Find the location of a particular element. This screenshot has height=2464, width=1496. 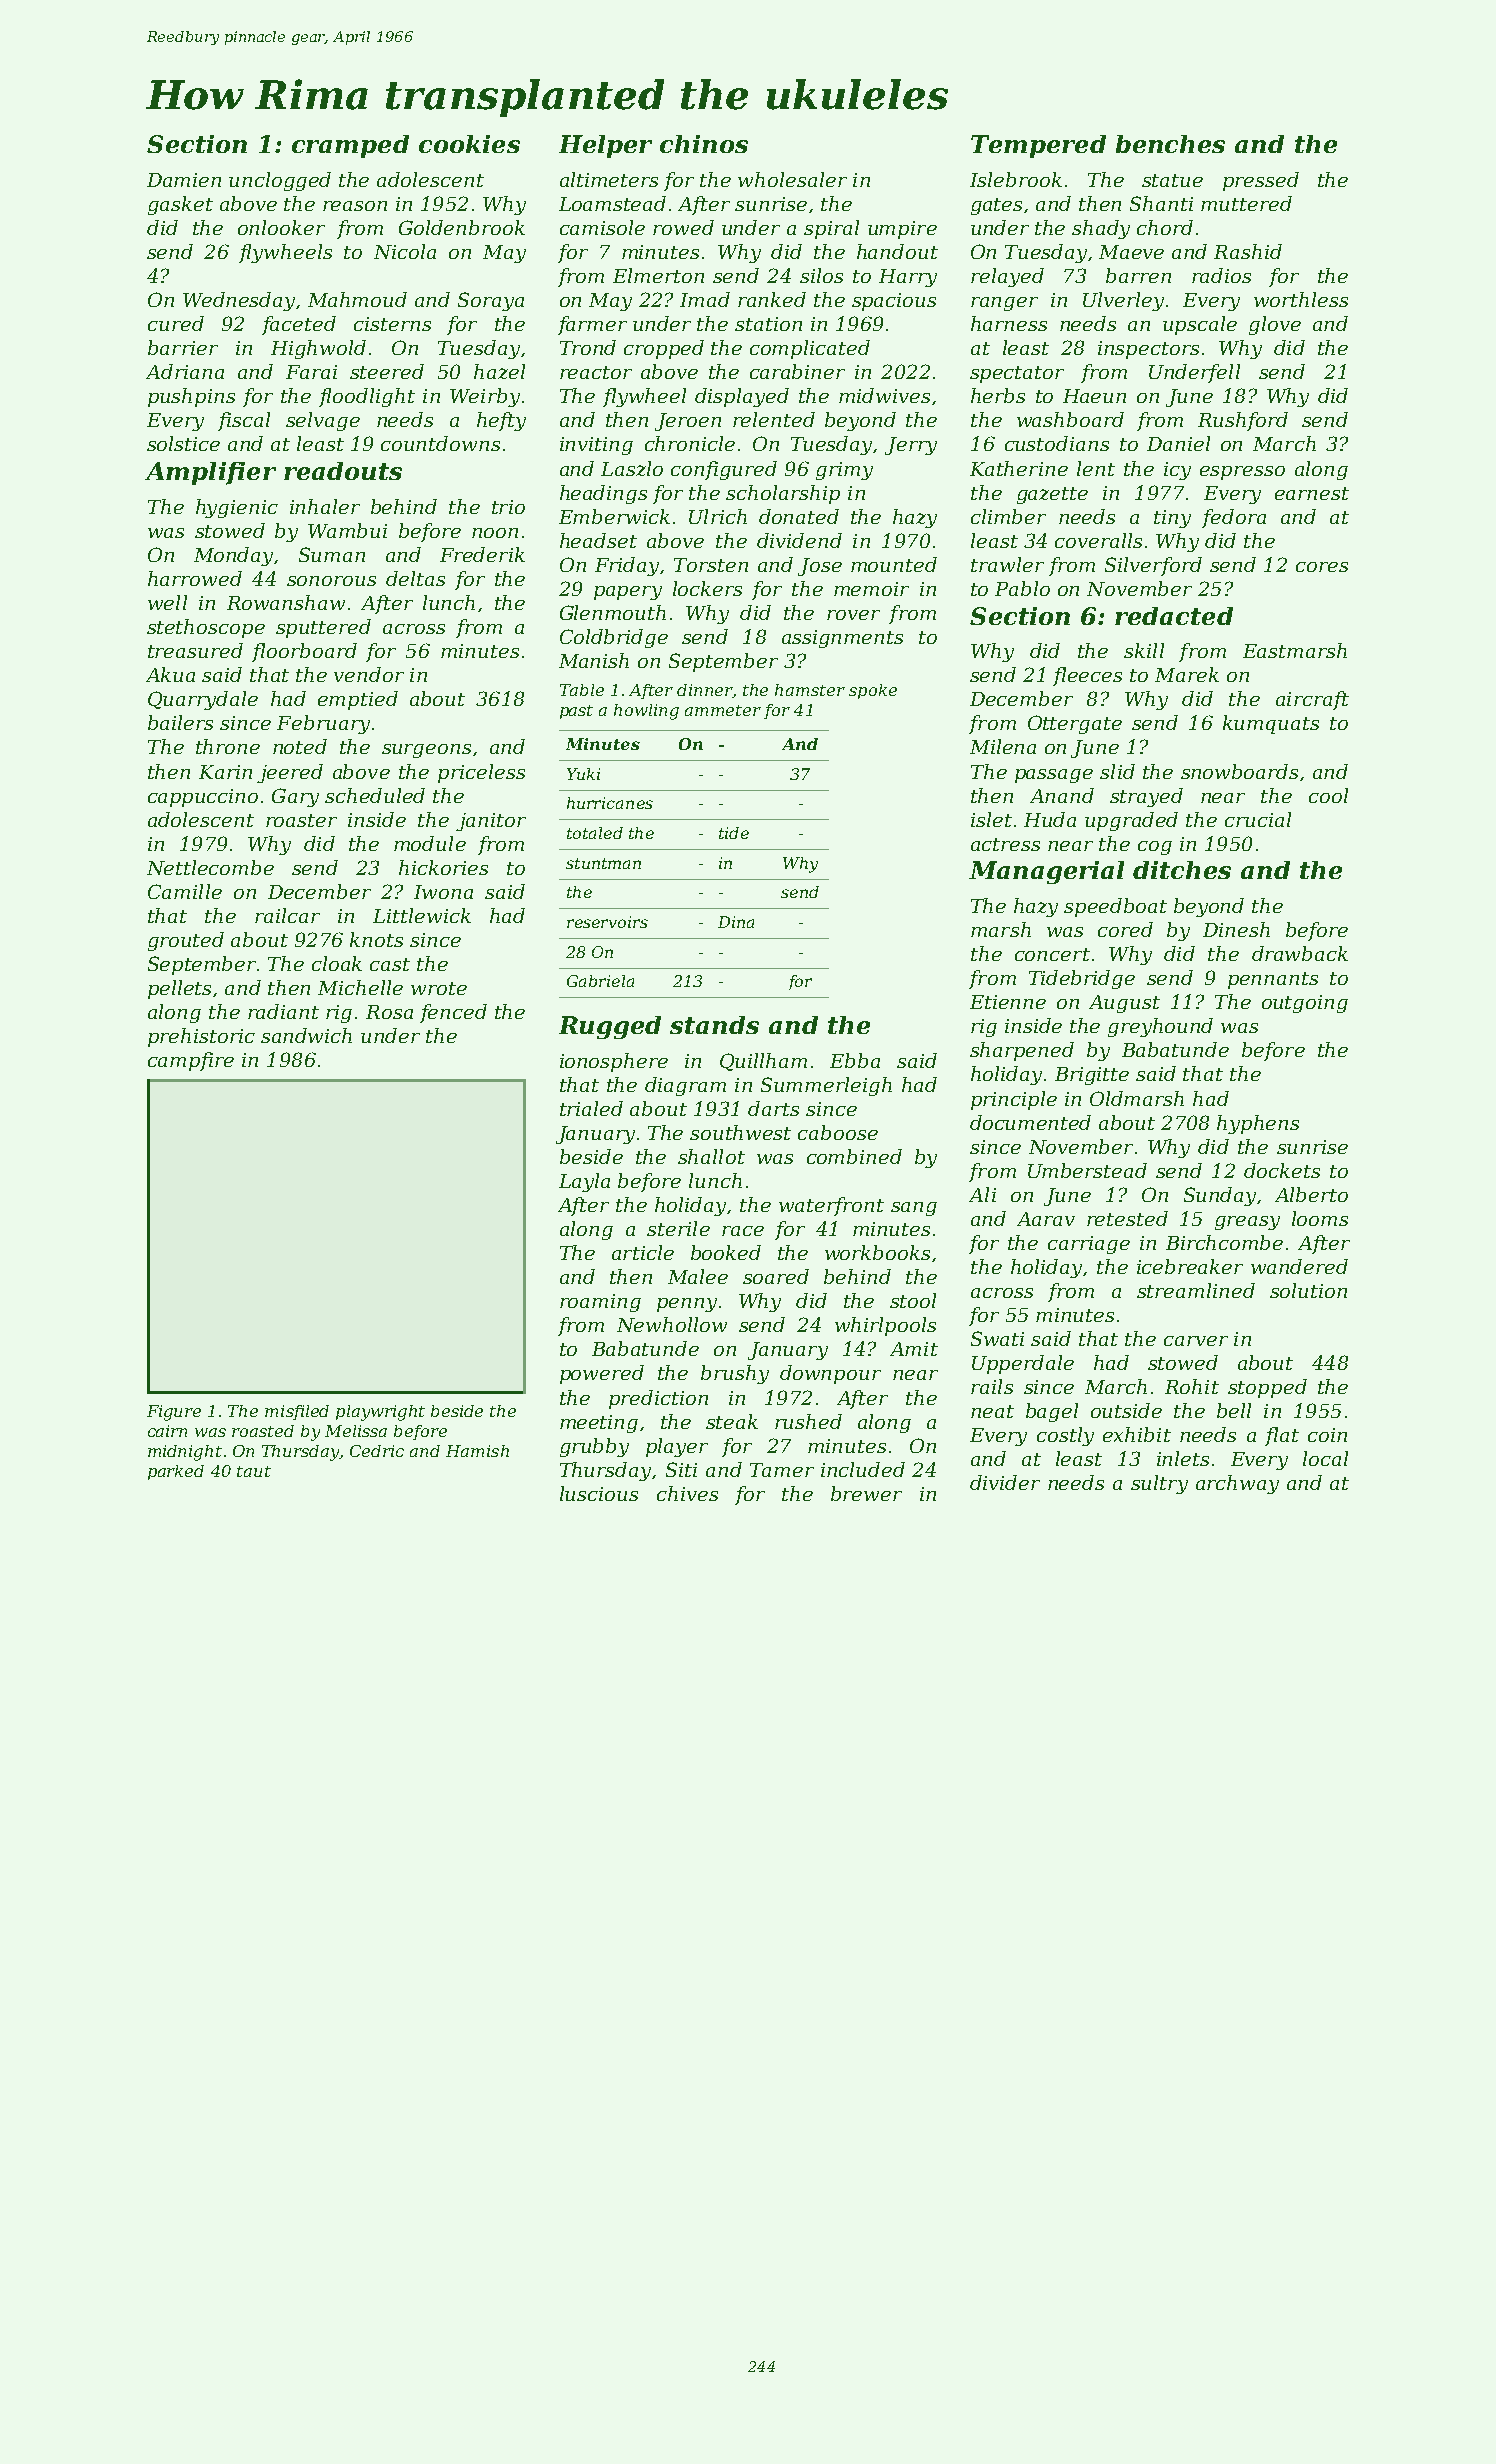

sterile is located at coordinates (678, 1228).
